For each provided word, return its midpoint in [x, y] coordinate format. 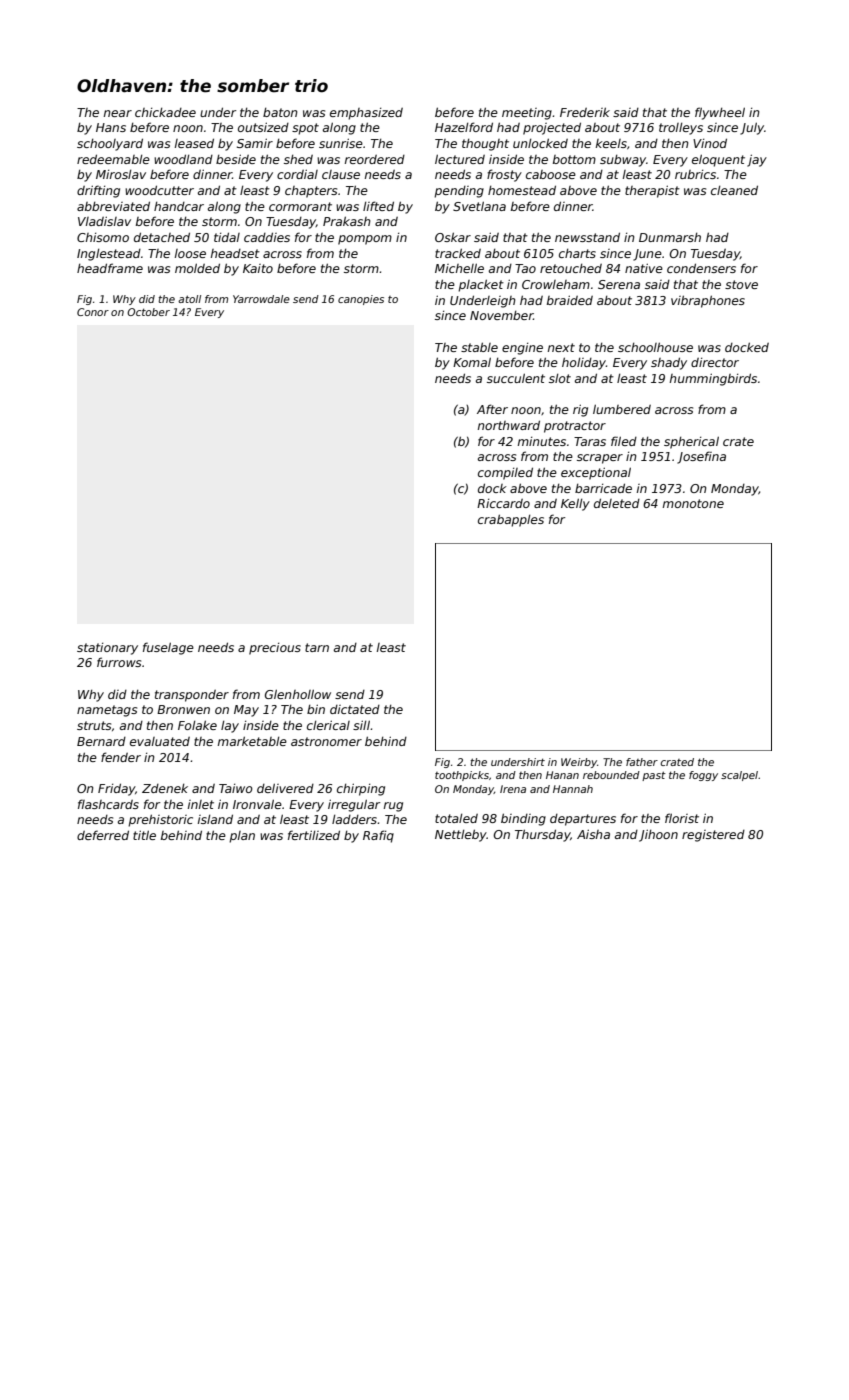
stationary [107, 649]
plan [242, 837]
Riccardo [503, 503]
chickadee [165, 112]
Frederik [585, 112]
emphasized [366, 114]
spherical [691, 442]
